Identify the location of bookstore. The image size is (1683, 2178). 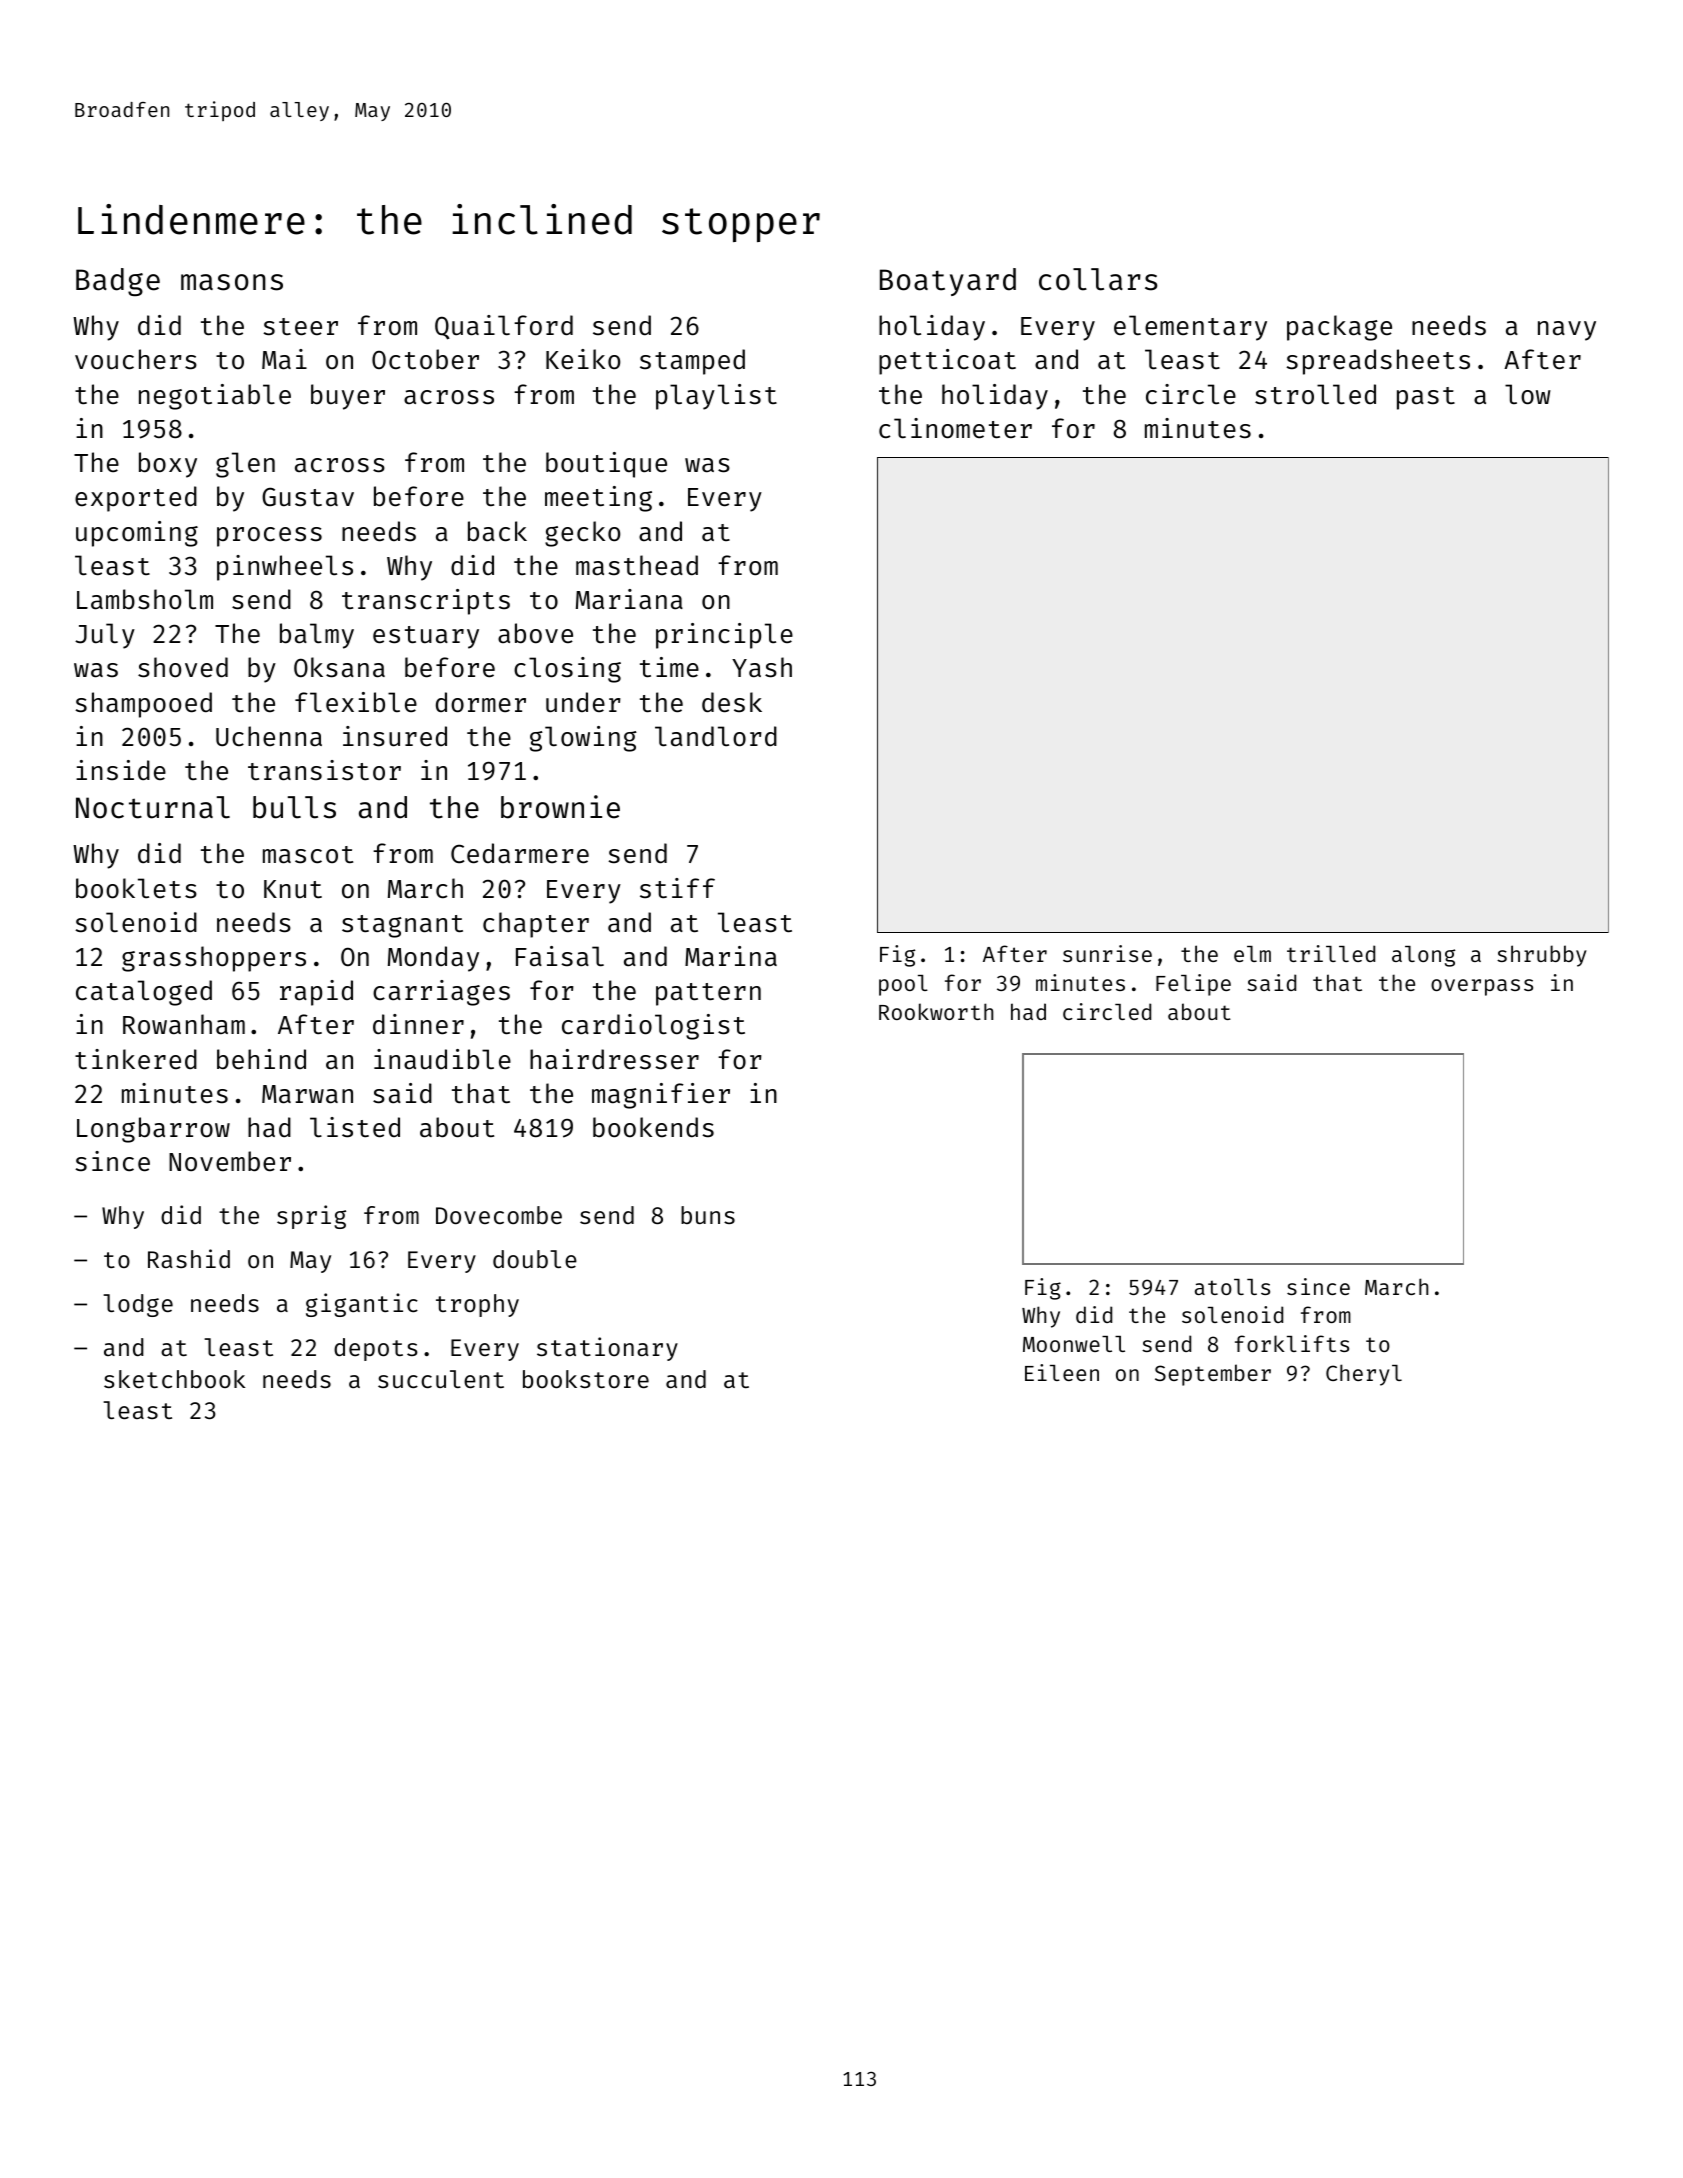
(586, 1379).
